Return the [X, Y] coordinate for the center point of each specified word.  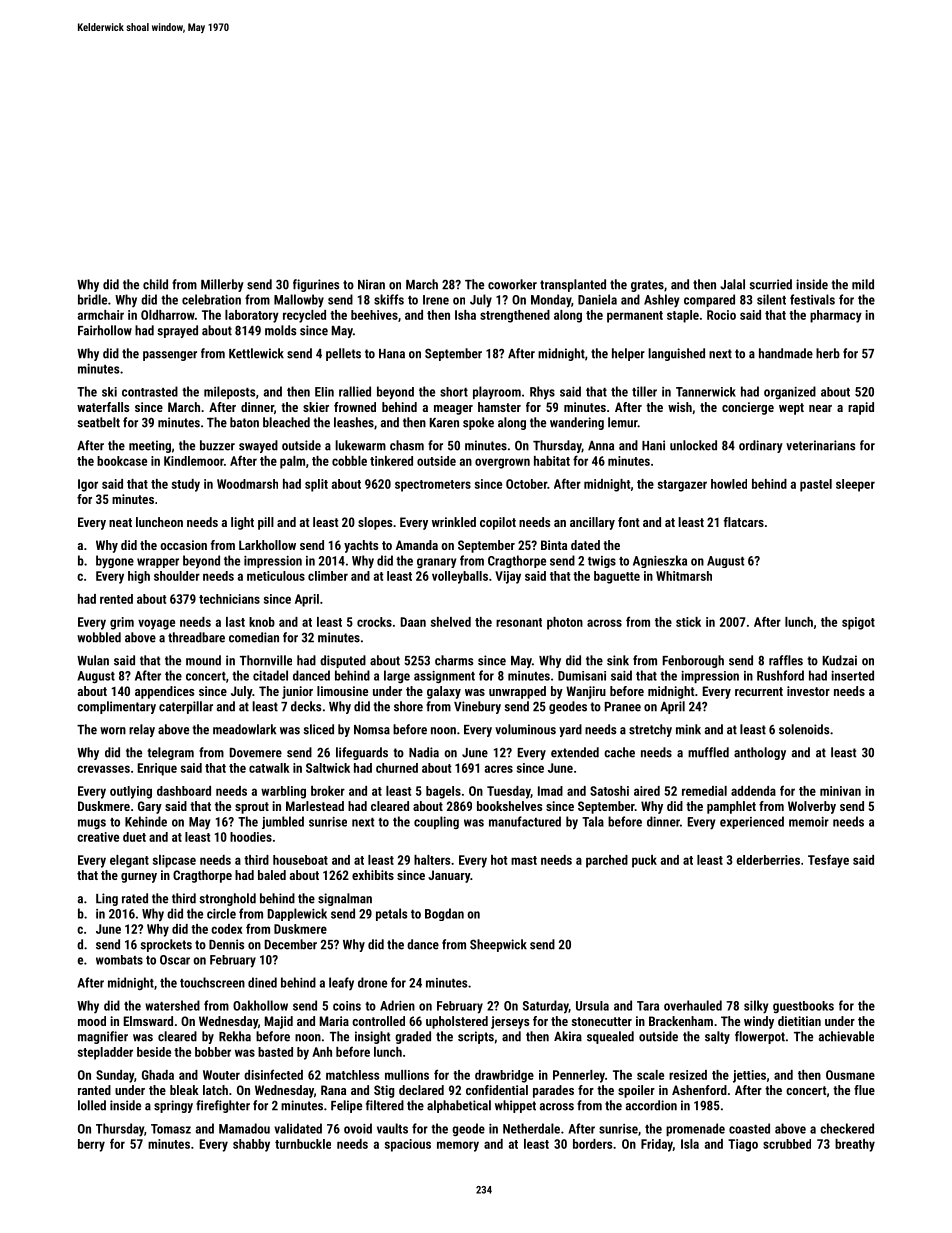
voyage [156, 624]
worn [113, 731]
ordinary [761, 446]
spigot [858, 623]
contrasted [150, 391]
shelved [451, 622]
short [454, 392]
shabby [251, 1145]
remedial [704, 791]
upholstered [457, 1022]
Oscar [175, 960]
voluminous [525, 729]
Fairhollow [105, 330]
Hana [392, 354]
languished [676, 354]
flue [864, 1090]
